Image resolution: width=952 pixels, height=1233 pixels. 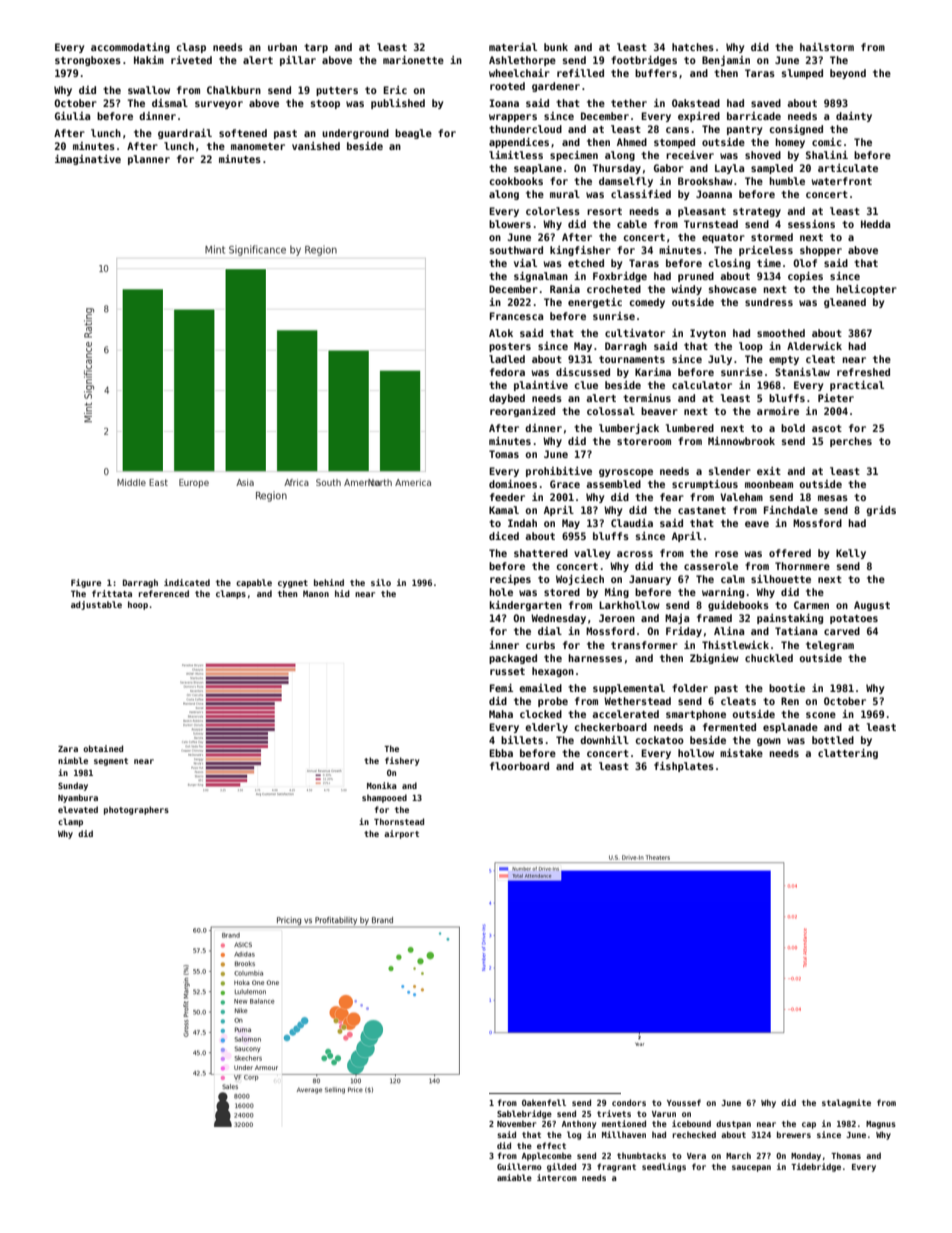 I want to click on gleaned, so click(x=845, y=303).
